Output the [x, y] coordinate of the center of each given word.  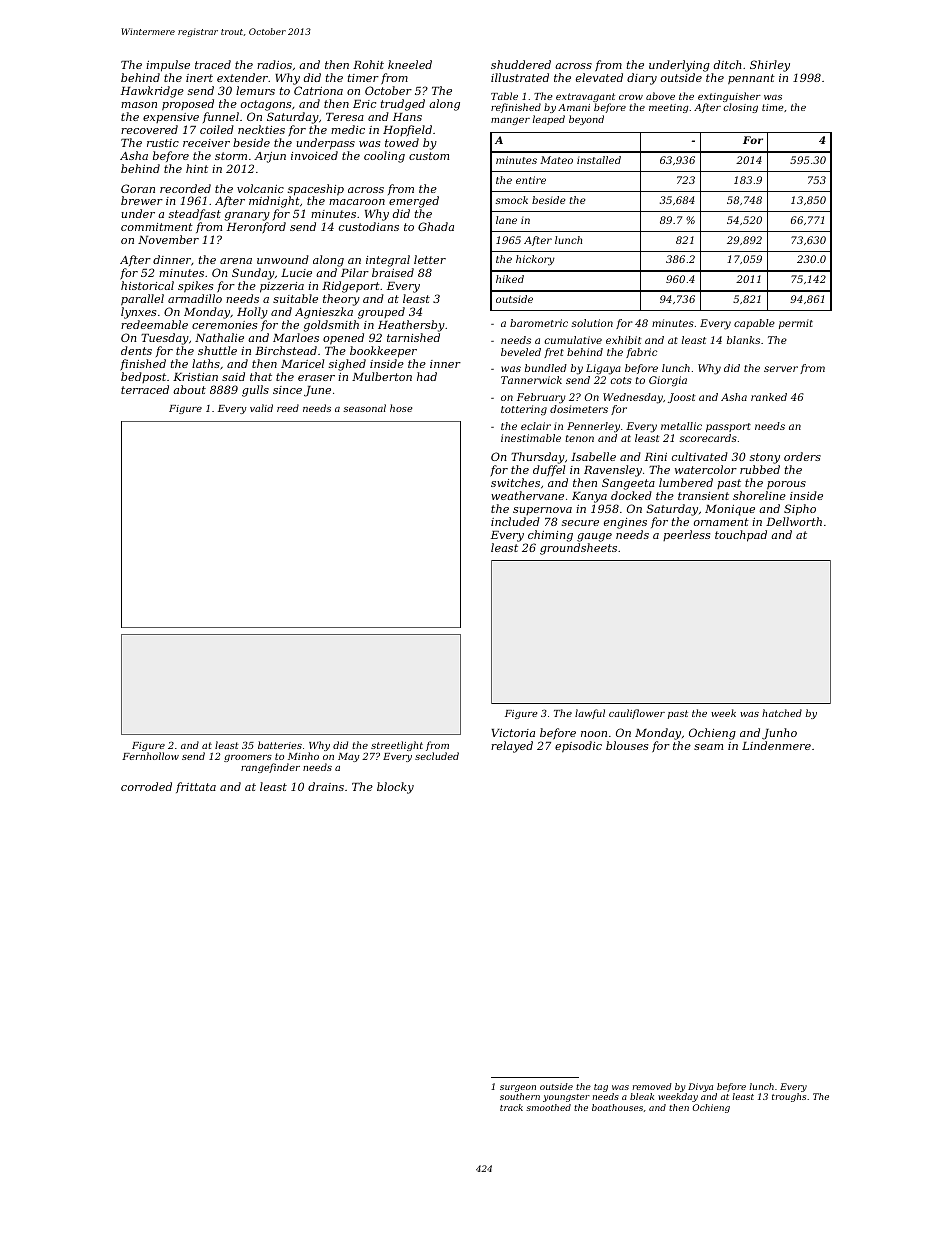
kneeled [410, 64]
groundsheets [578, 549]
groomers [248, 758]
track [511, 1107]
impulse [168, 66]
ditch [727, 64]
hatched [782, 713]
